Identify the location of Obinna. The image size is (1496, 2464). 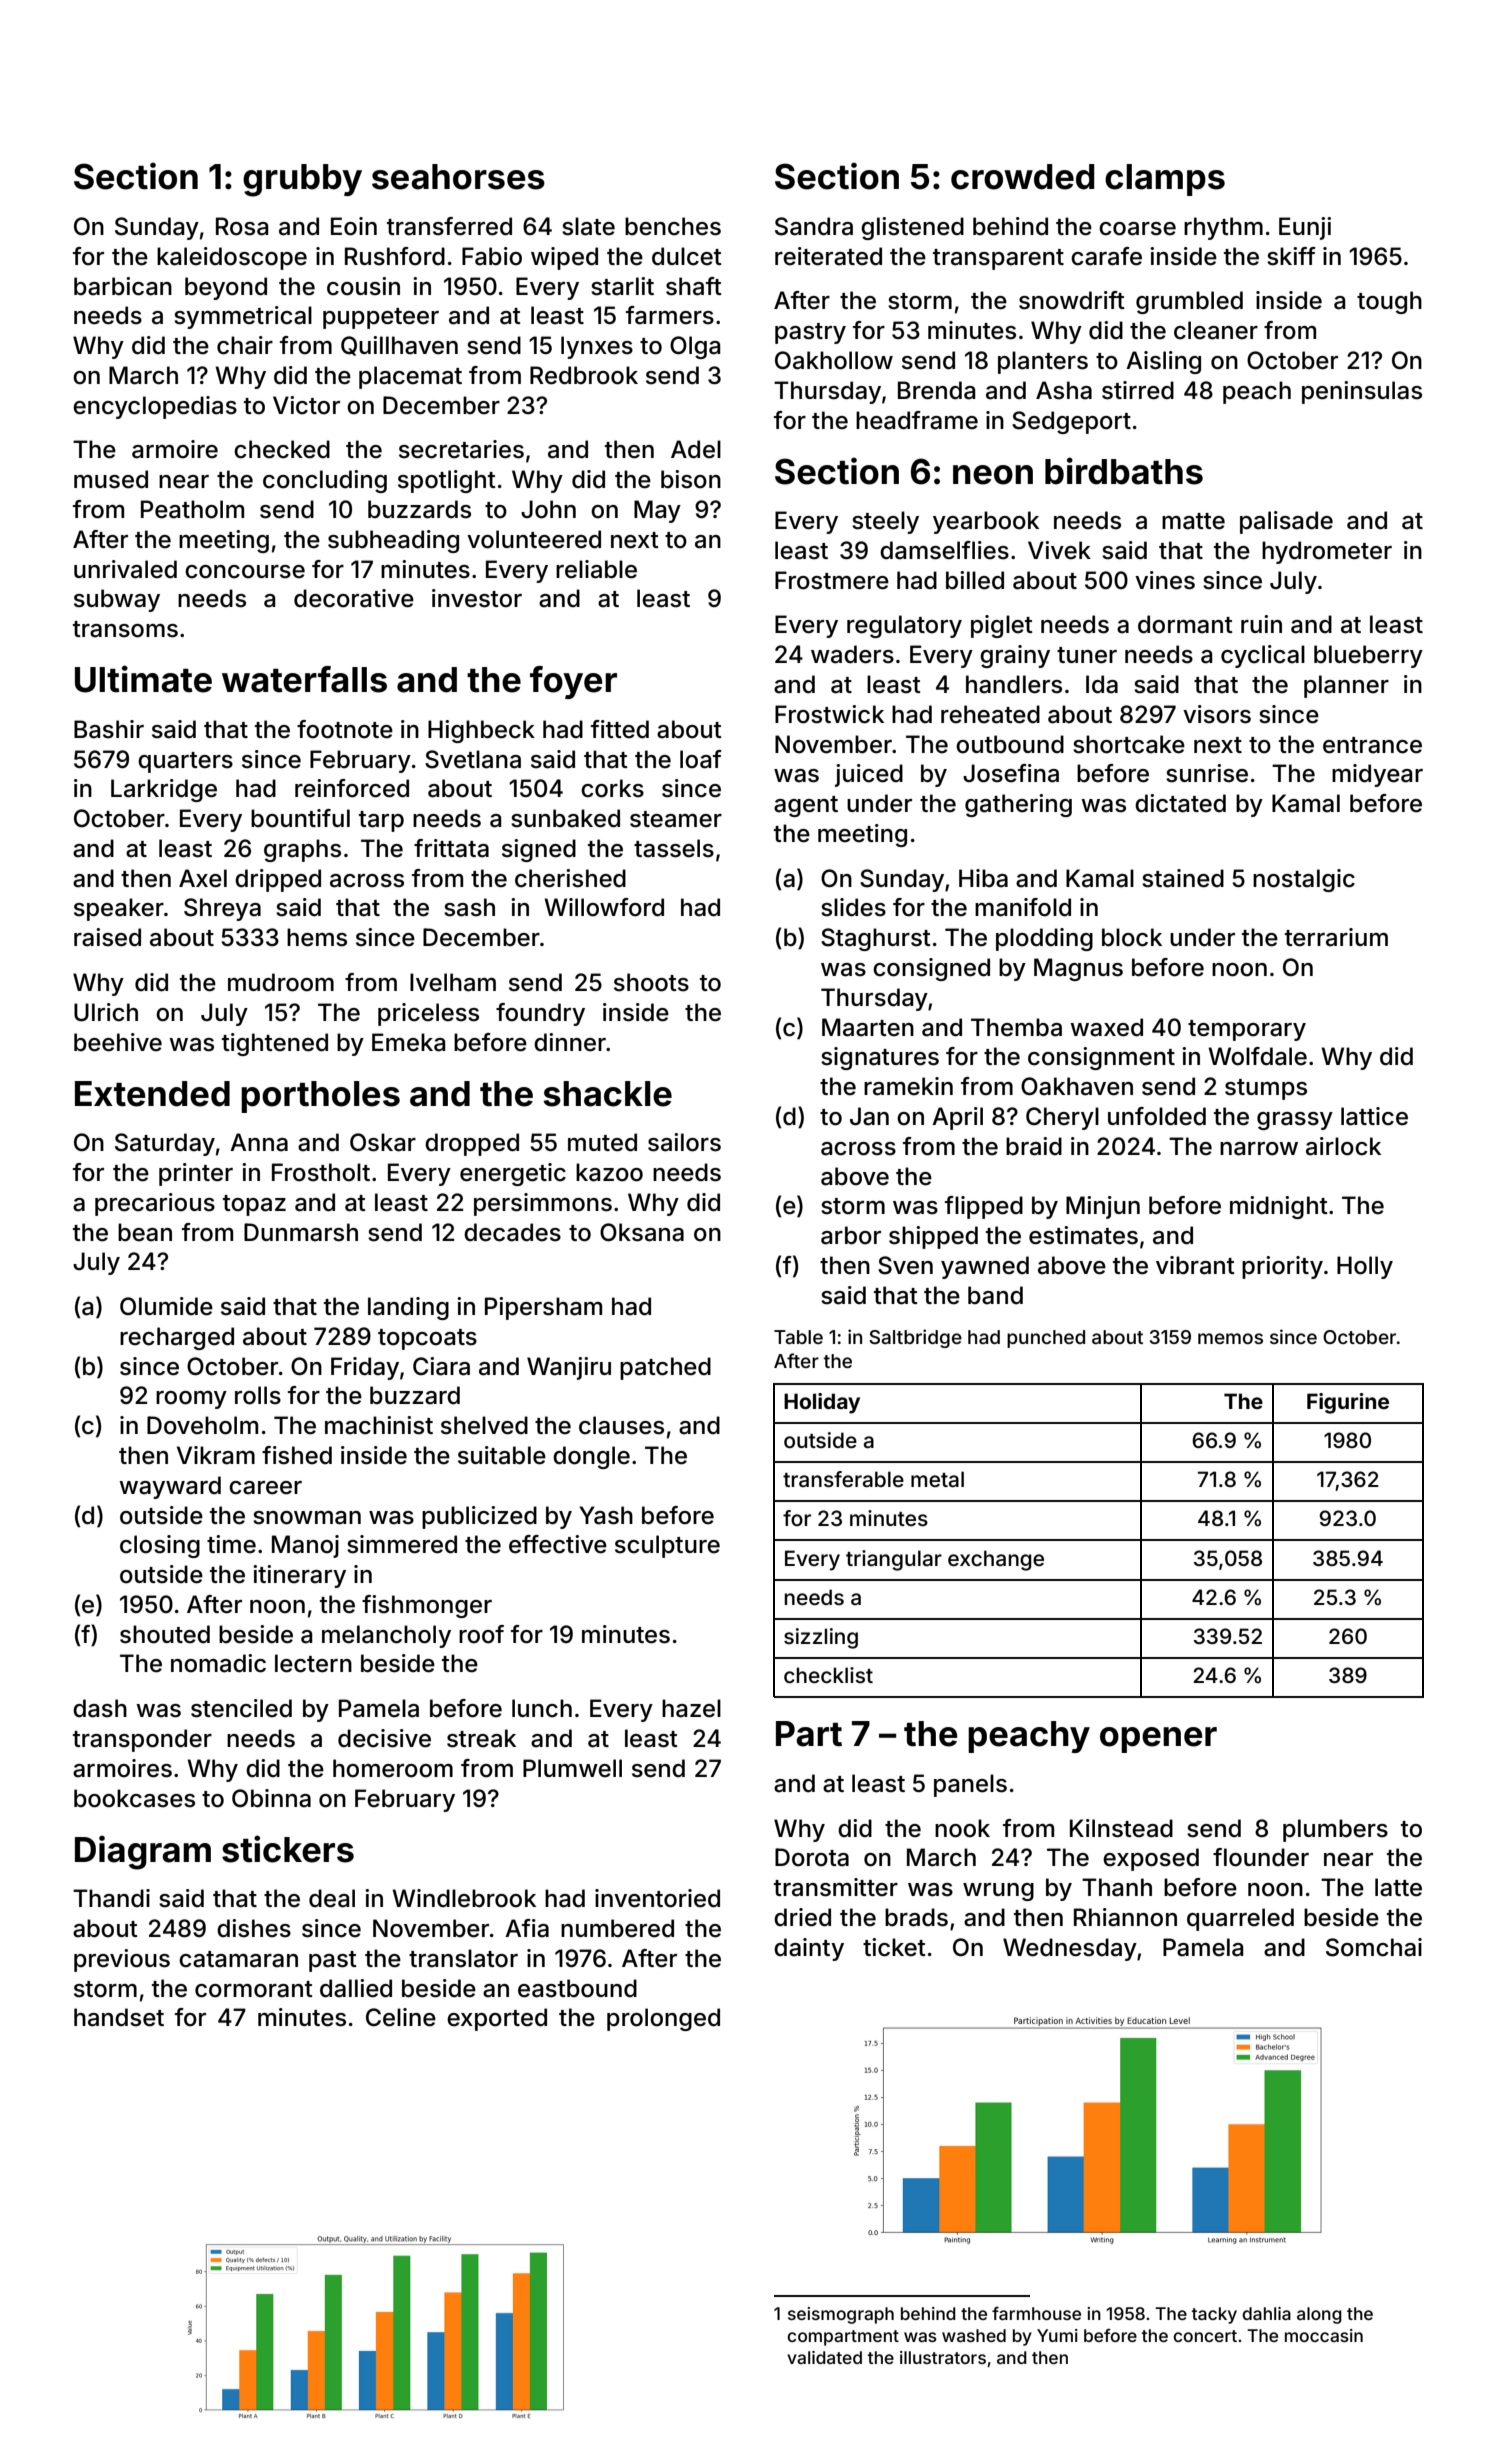
(271, 1798).
